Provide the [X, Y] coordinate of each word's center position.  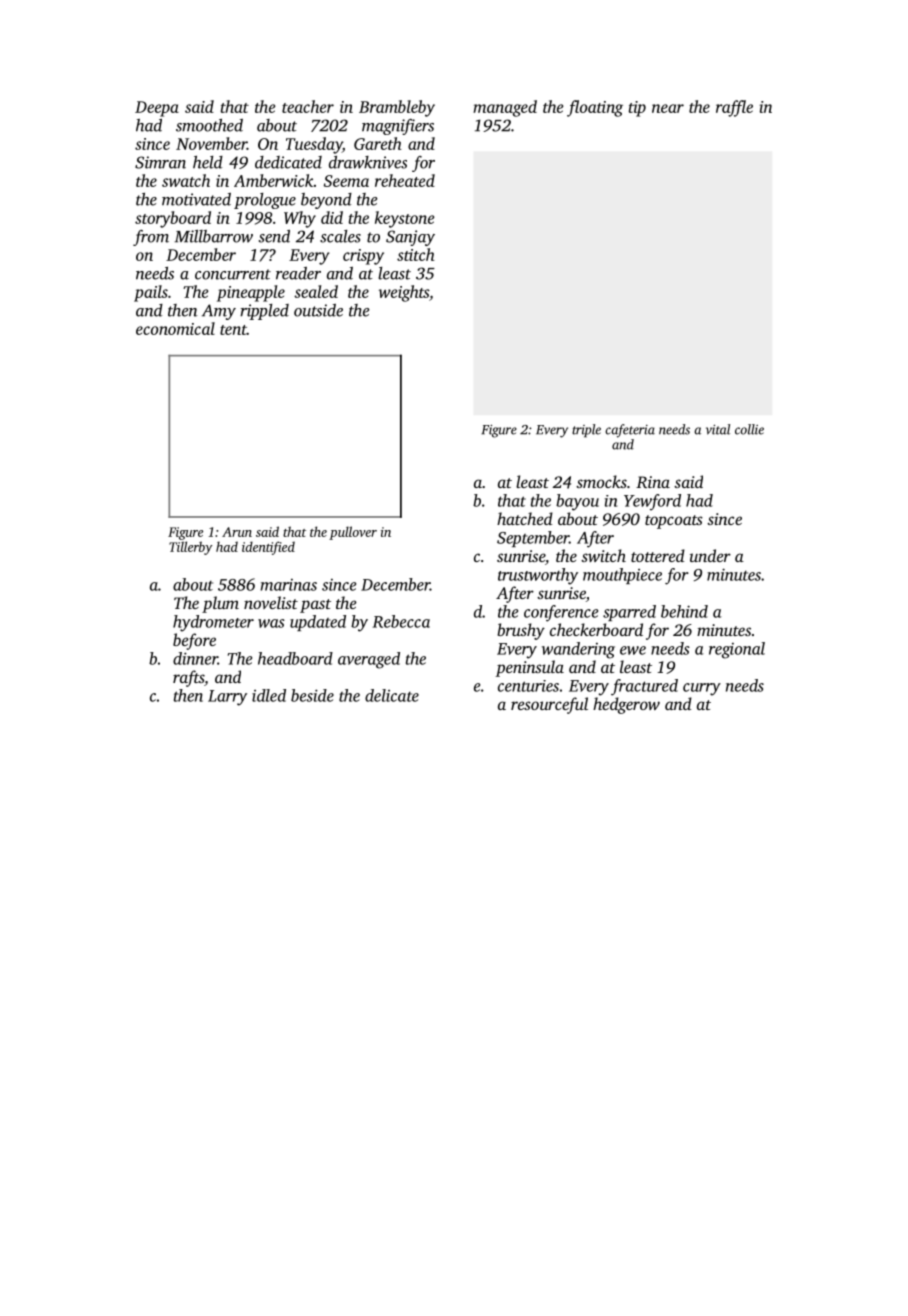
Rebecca [401, 621]
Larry [227, 698]
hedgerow [626, 705]
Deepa [157, 109]
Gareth [378, 143]
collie [749, 429]
